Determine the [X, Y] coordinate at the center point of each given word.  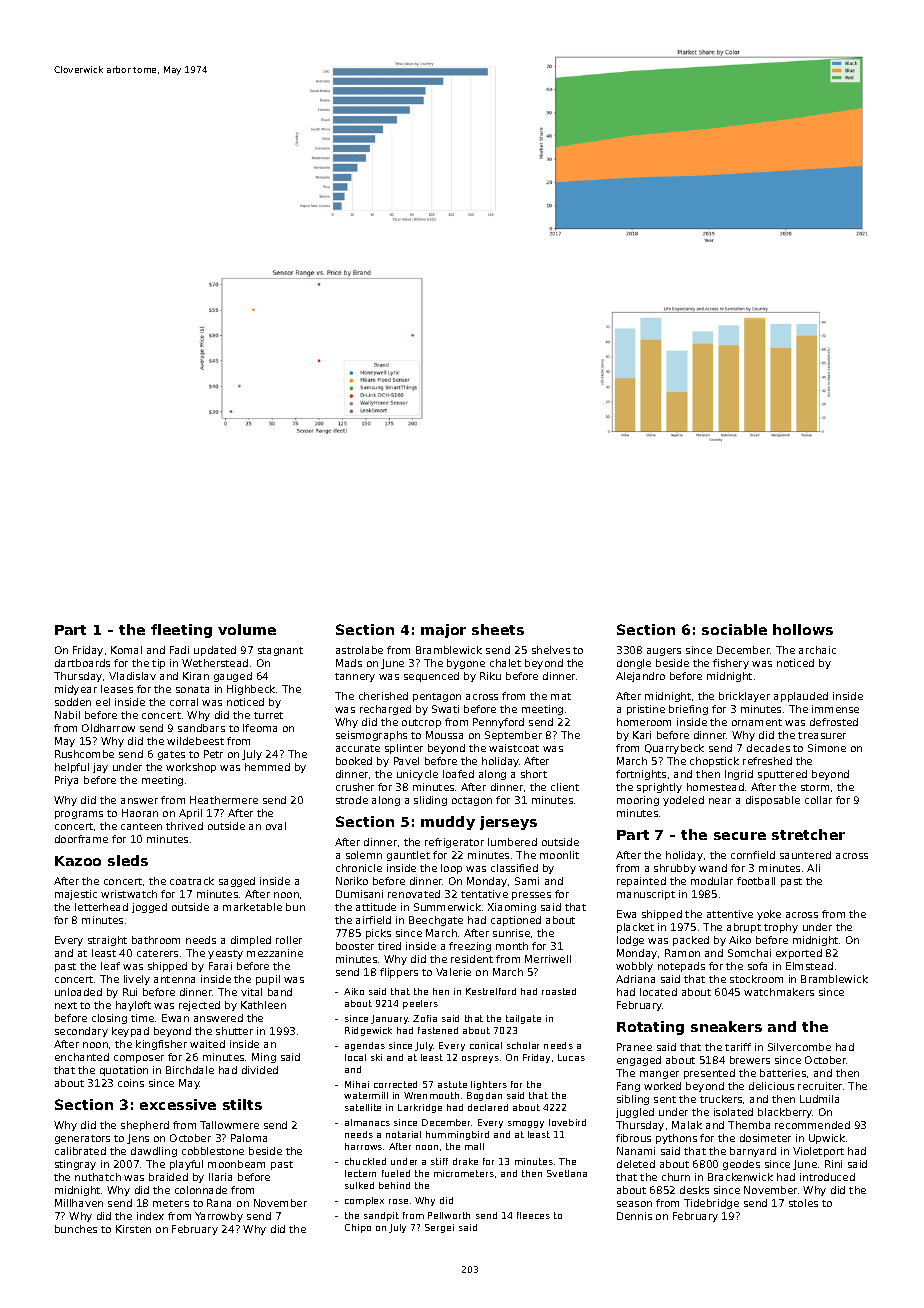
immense [835, 709]
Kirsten [133, 1229]
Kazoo [78, 861]
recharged [385, 710]
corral [184, 702]
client [565, 787]
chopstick [714, 762]
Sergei [439, 1228]
